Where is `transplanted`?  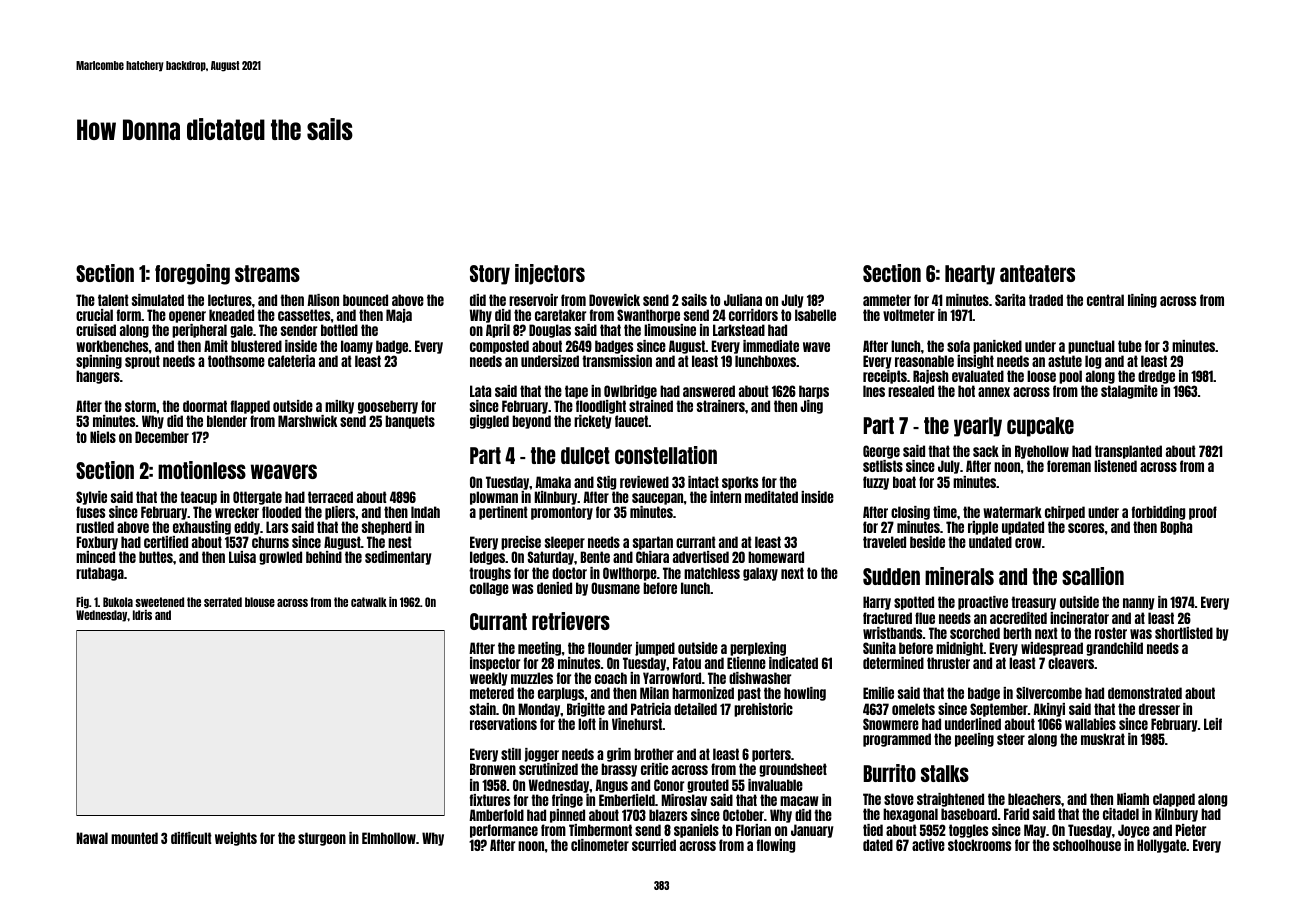 transplanted is located at coordinates (1128, 452).
